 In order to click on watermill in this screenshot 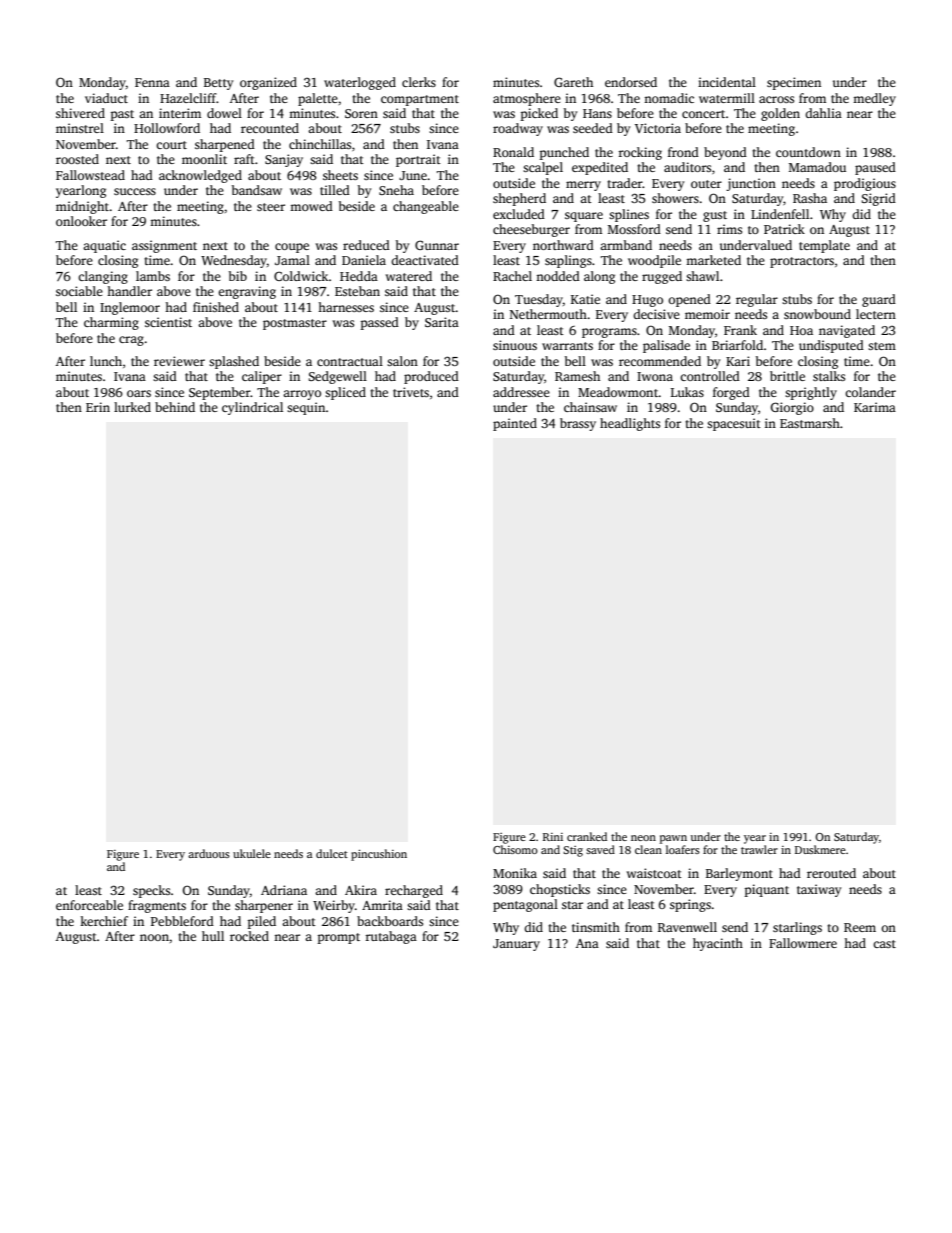, I will do `click(727, 98)`.
